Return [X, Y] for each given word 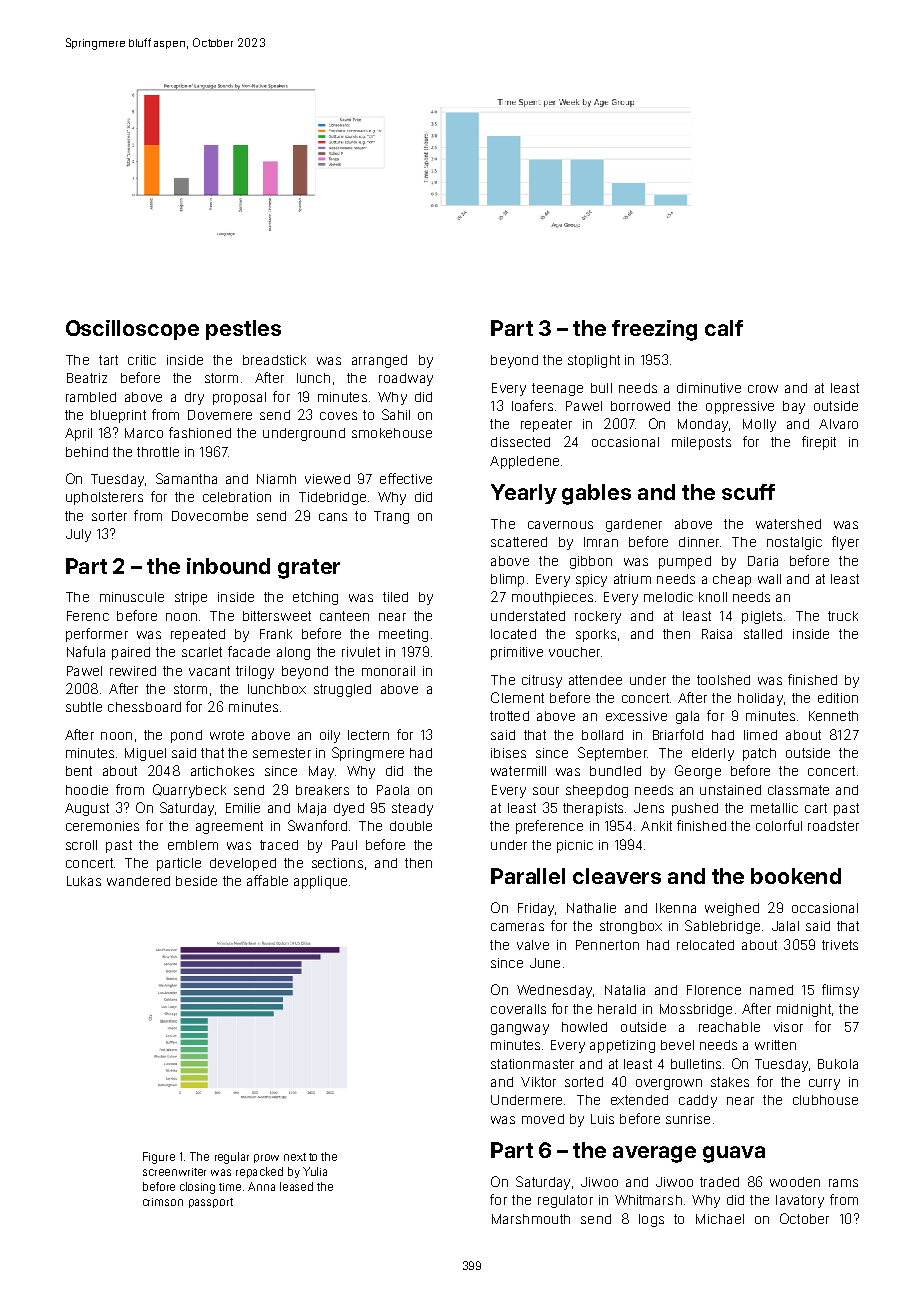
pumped [685, 562]
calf [724, 328]
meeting [403, 635]
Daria [763, 561]
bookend [796, 876]
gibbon [591, 562]
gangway [520, 1029]
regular [232, 1158]
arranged [379, 361]
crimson [163, 1202]
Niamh [276, 479]
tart [108, 360]
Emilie [243, 808]
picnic [575, 846]
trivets [840, 945]
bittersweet [277, 616]
